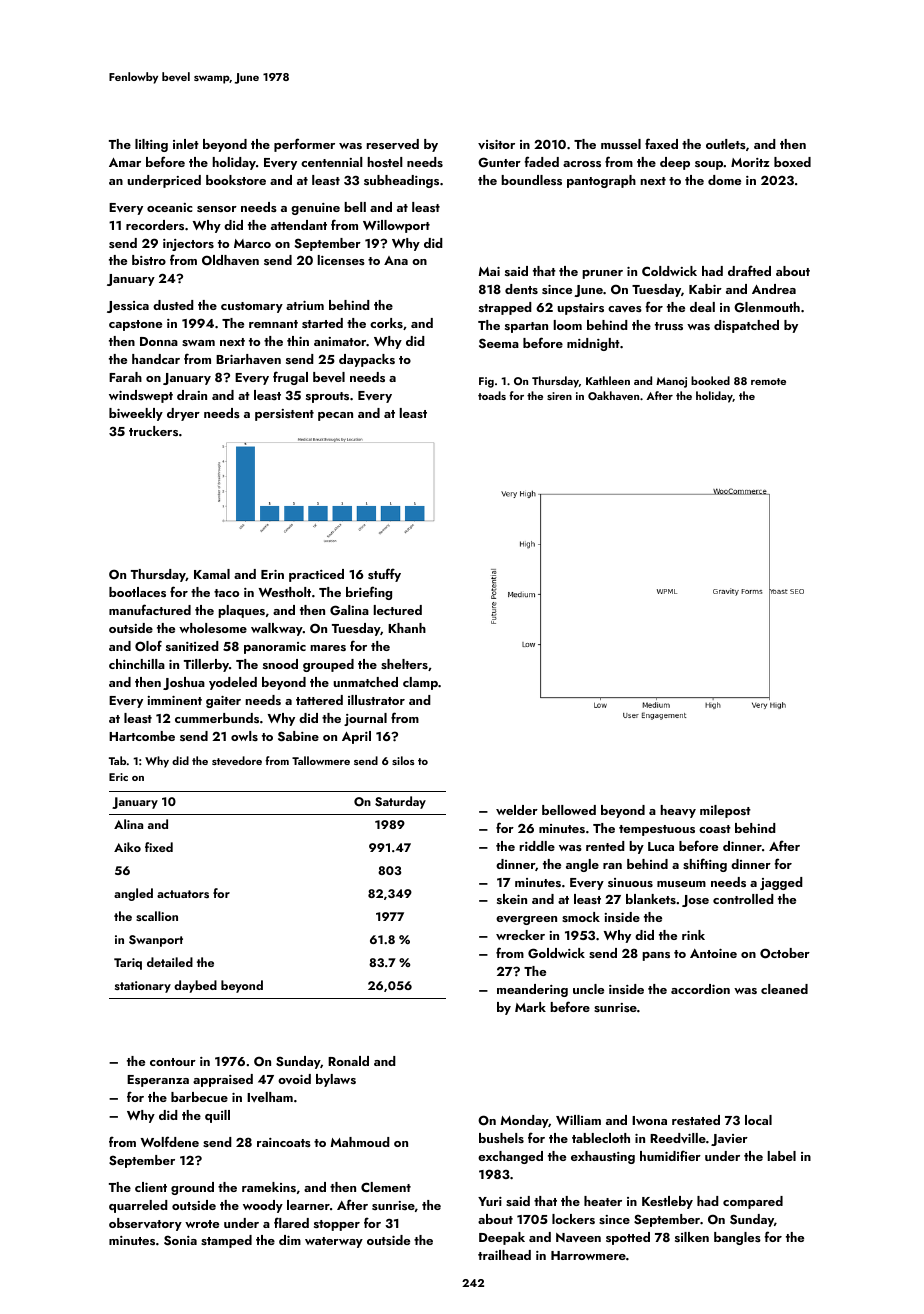  What do you see at coordinates (153, 431) in the image?
I see `truckers` at bounding box center [153, 431].
